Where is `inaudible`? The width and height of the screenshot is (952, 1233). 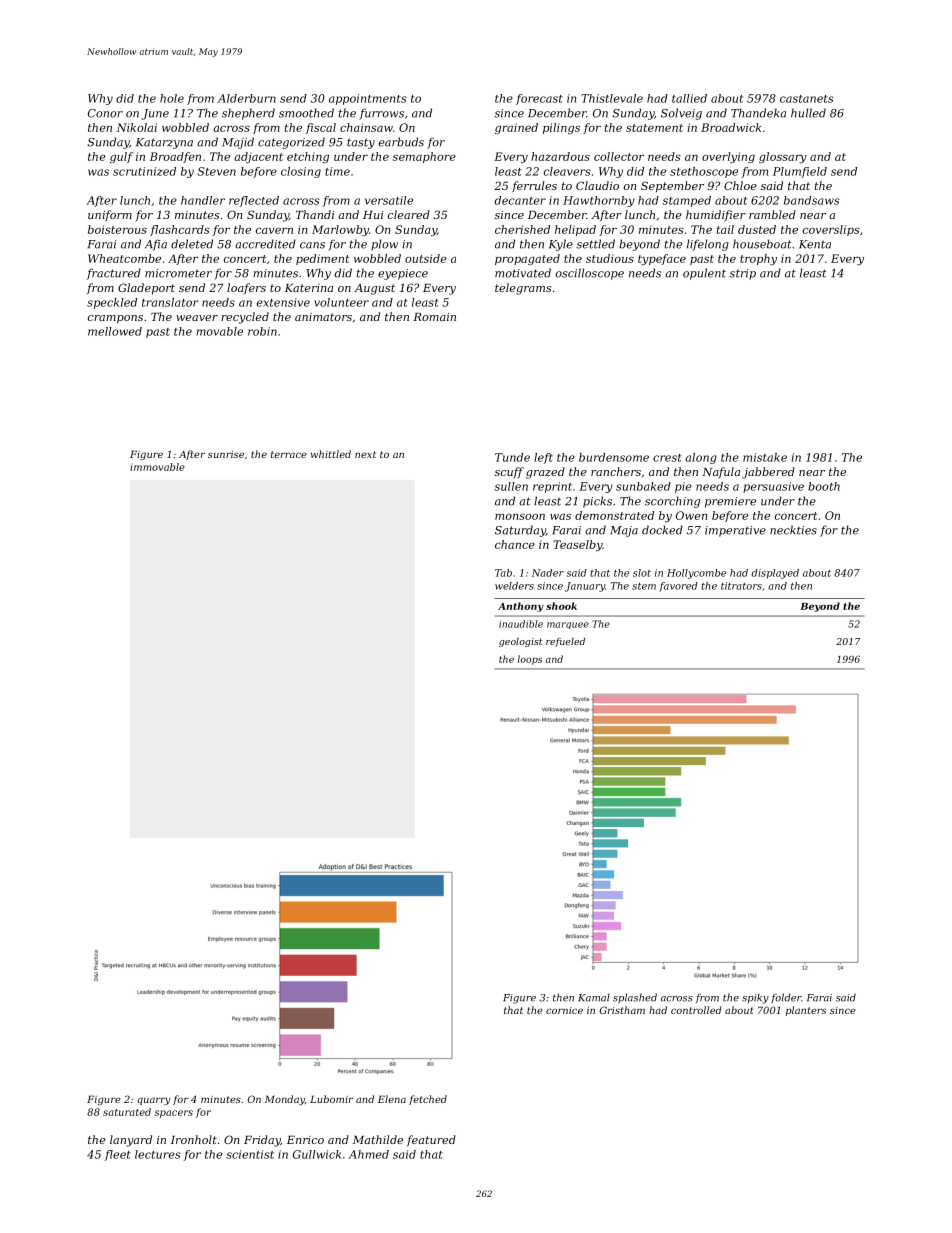 inaudible is located at coordinates (521, 624).
